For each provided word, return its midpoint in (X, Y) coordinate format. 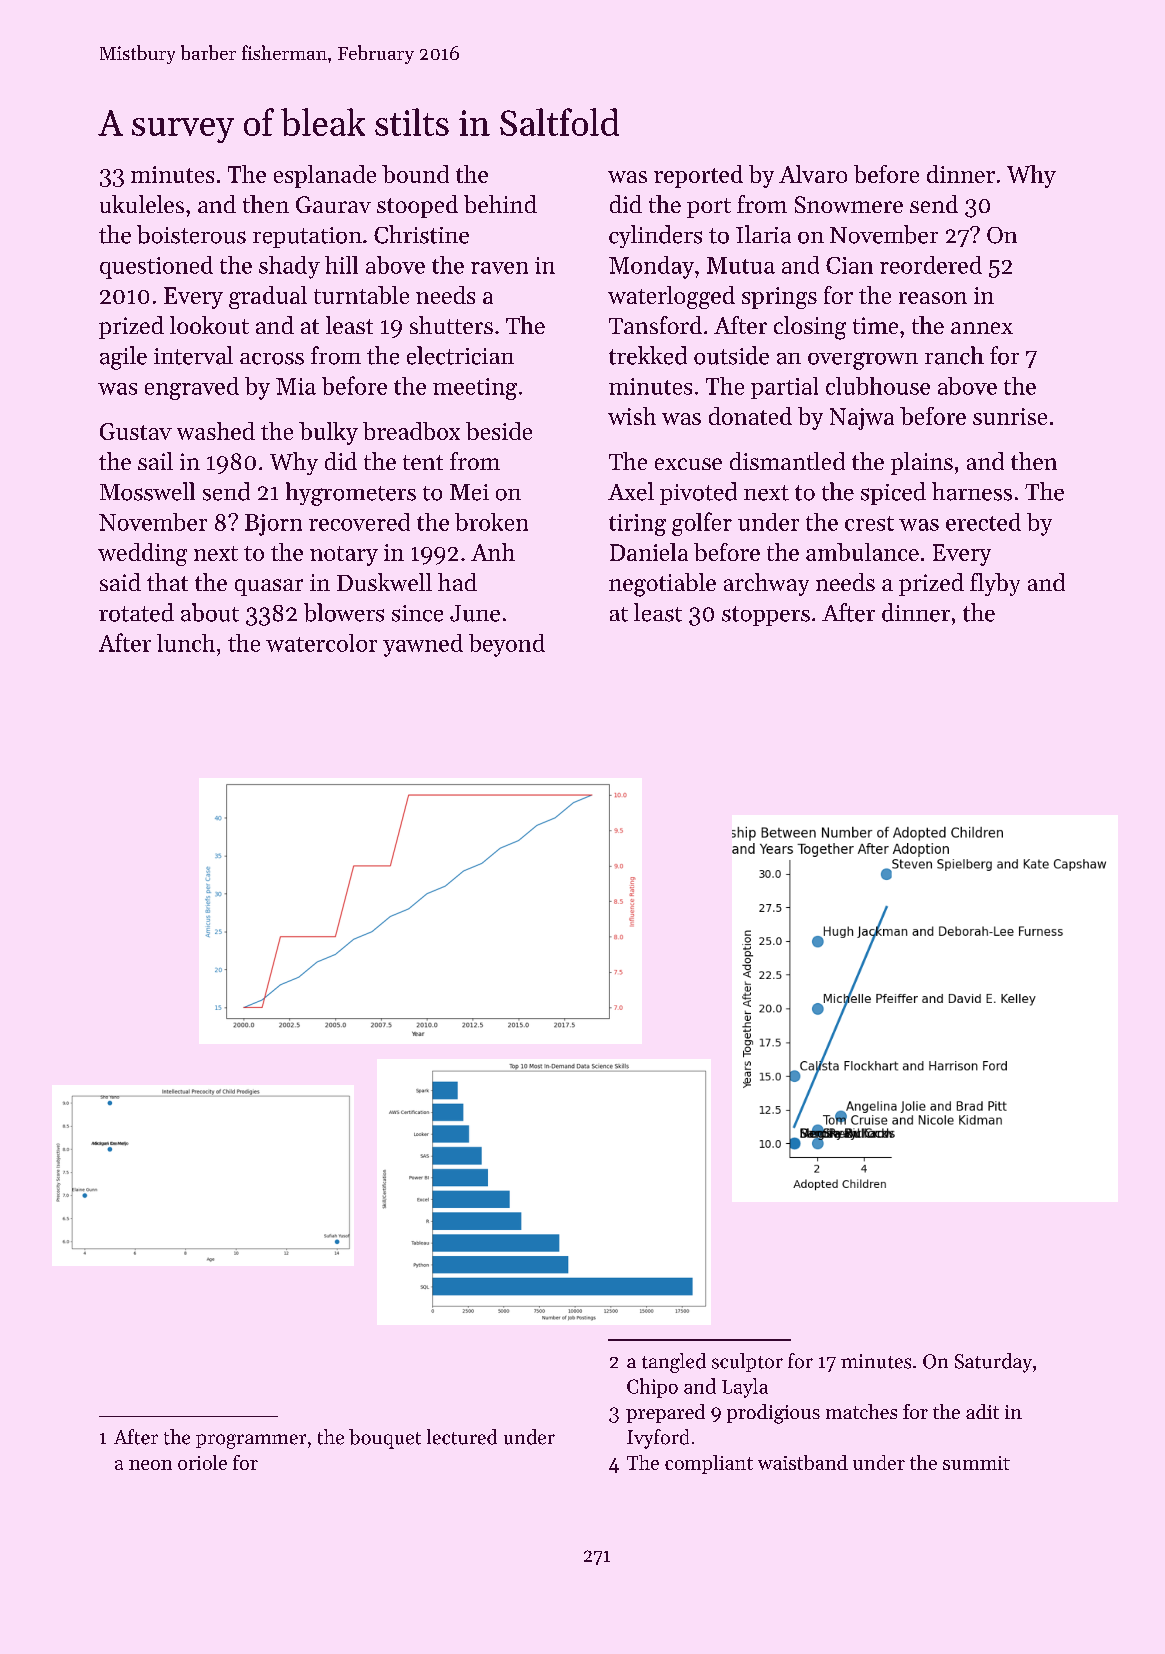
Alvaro (813, 174)
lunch (186, 643)
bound (415, 174)
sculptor (747, 1362)
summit (976, 1463)
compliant (709, 1464)
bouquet (385, 1439)
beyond (507, 645)
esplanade (325, 176)
